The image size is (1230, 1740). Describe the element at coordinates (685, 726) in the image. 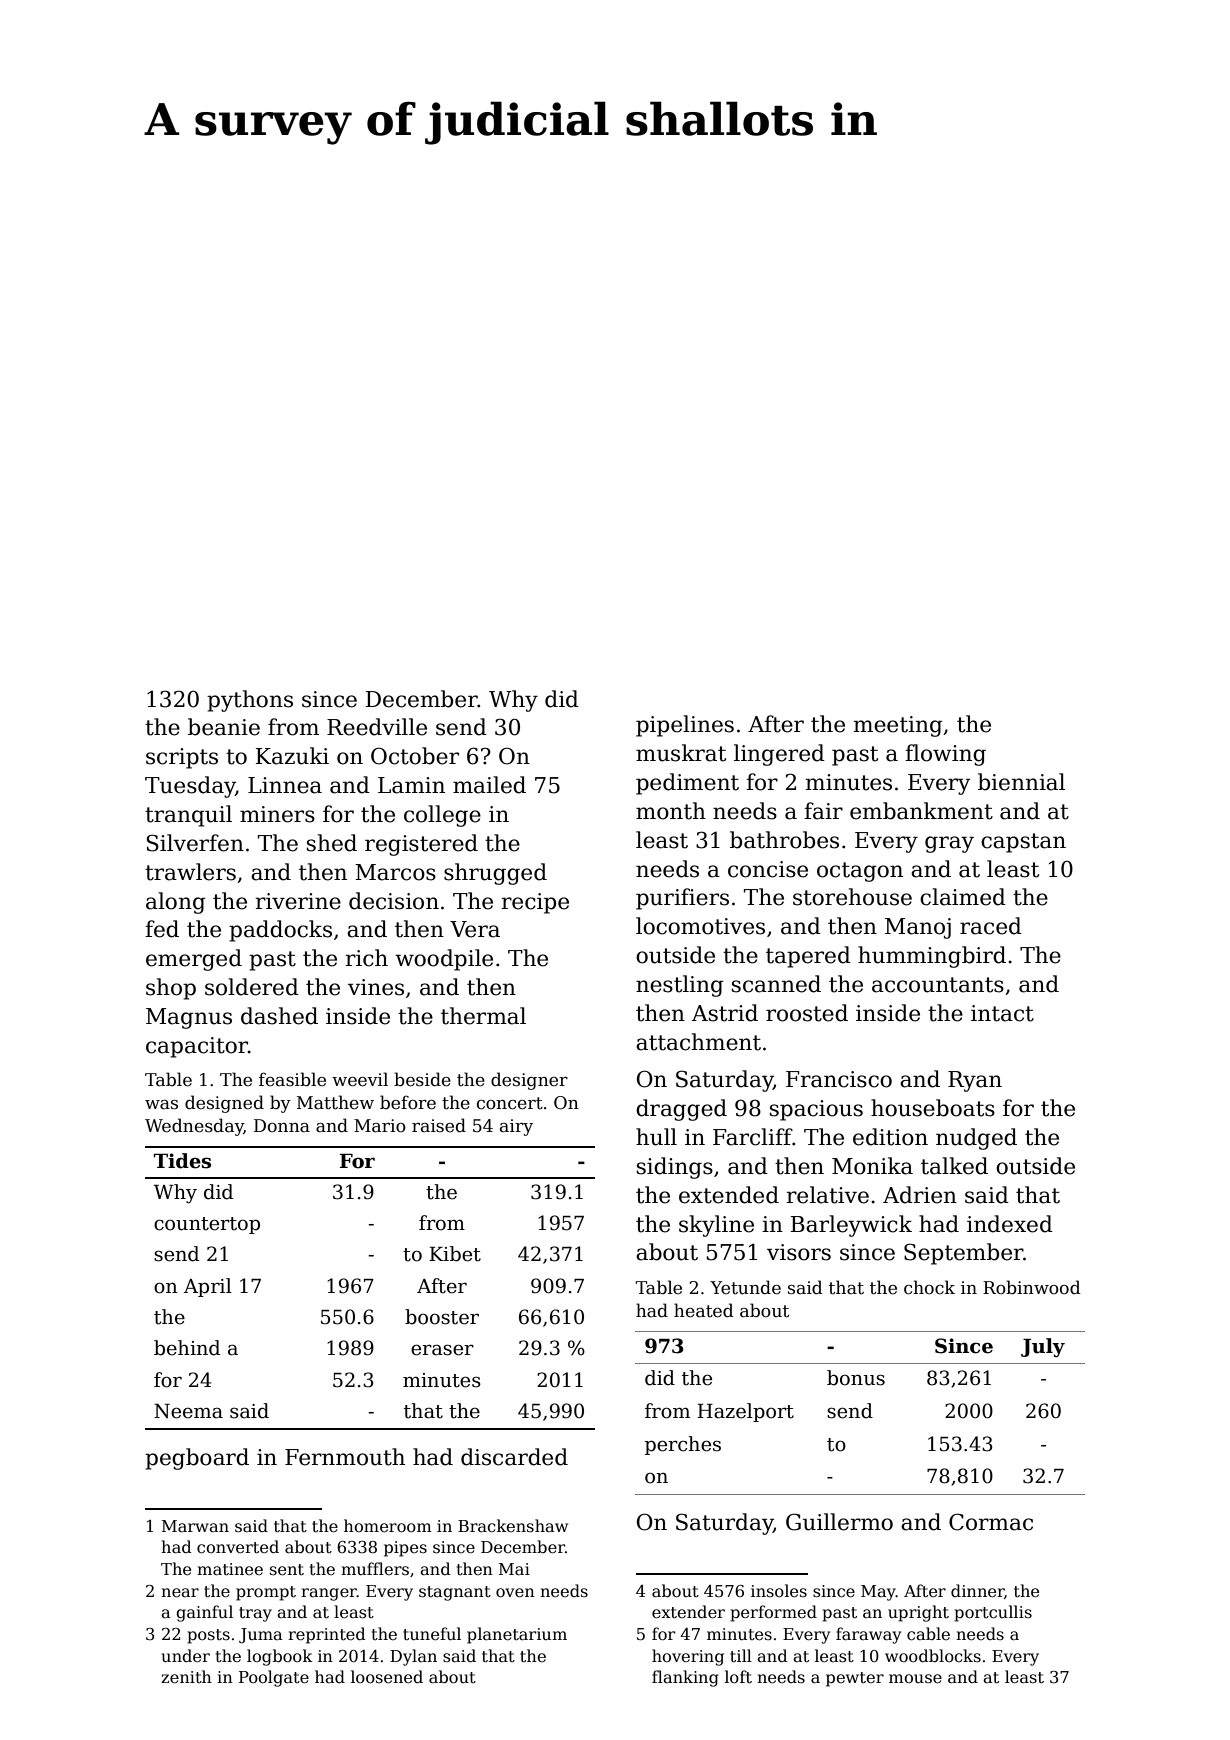

I see `pipelines` at that location.
